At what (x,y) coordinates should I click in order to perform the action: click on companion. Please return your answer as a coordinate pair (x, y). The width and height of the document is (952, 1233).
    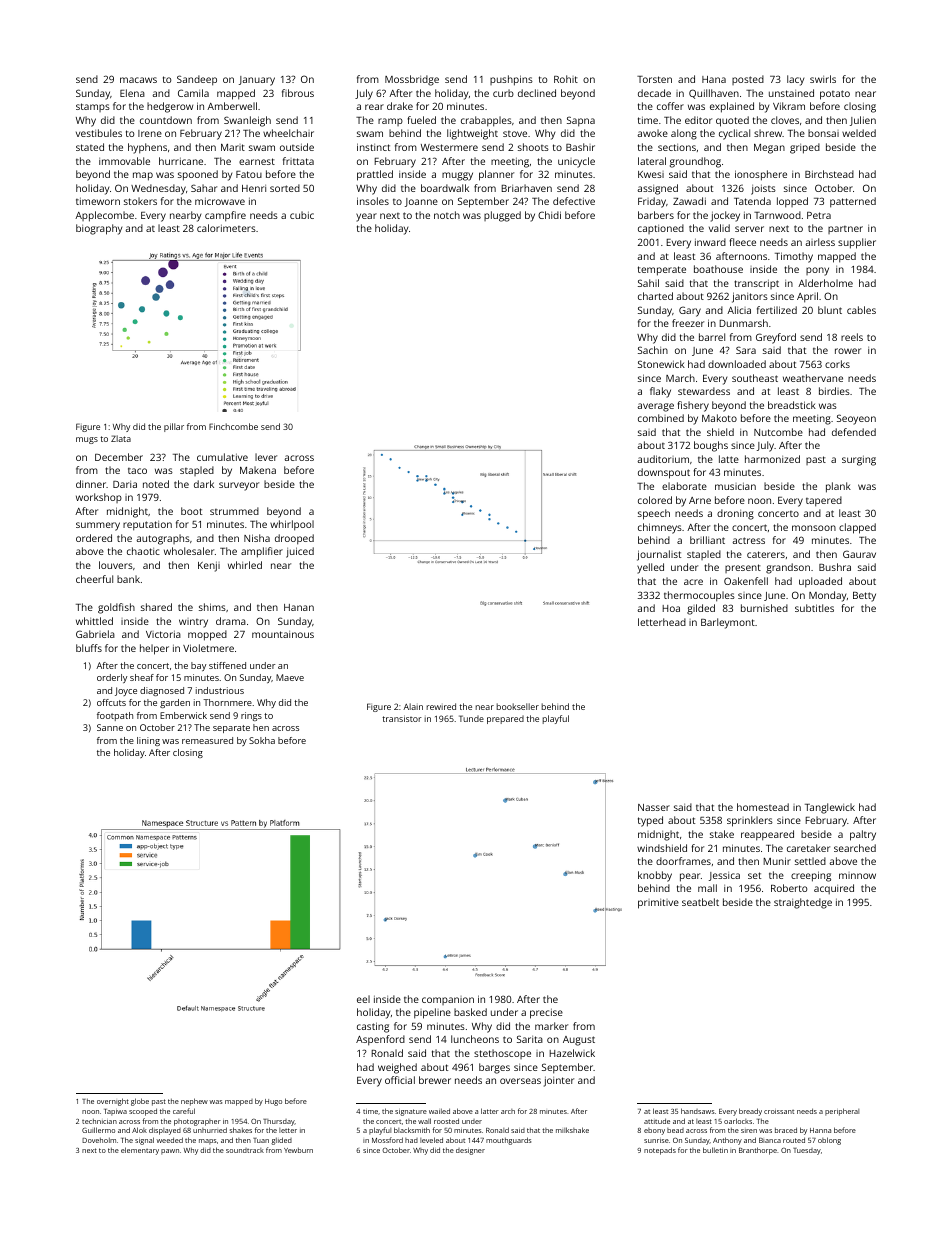
    Looking at the image, I should click on (448, 1000).
